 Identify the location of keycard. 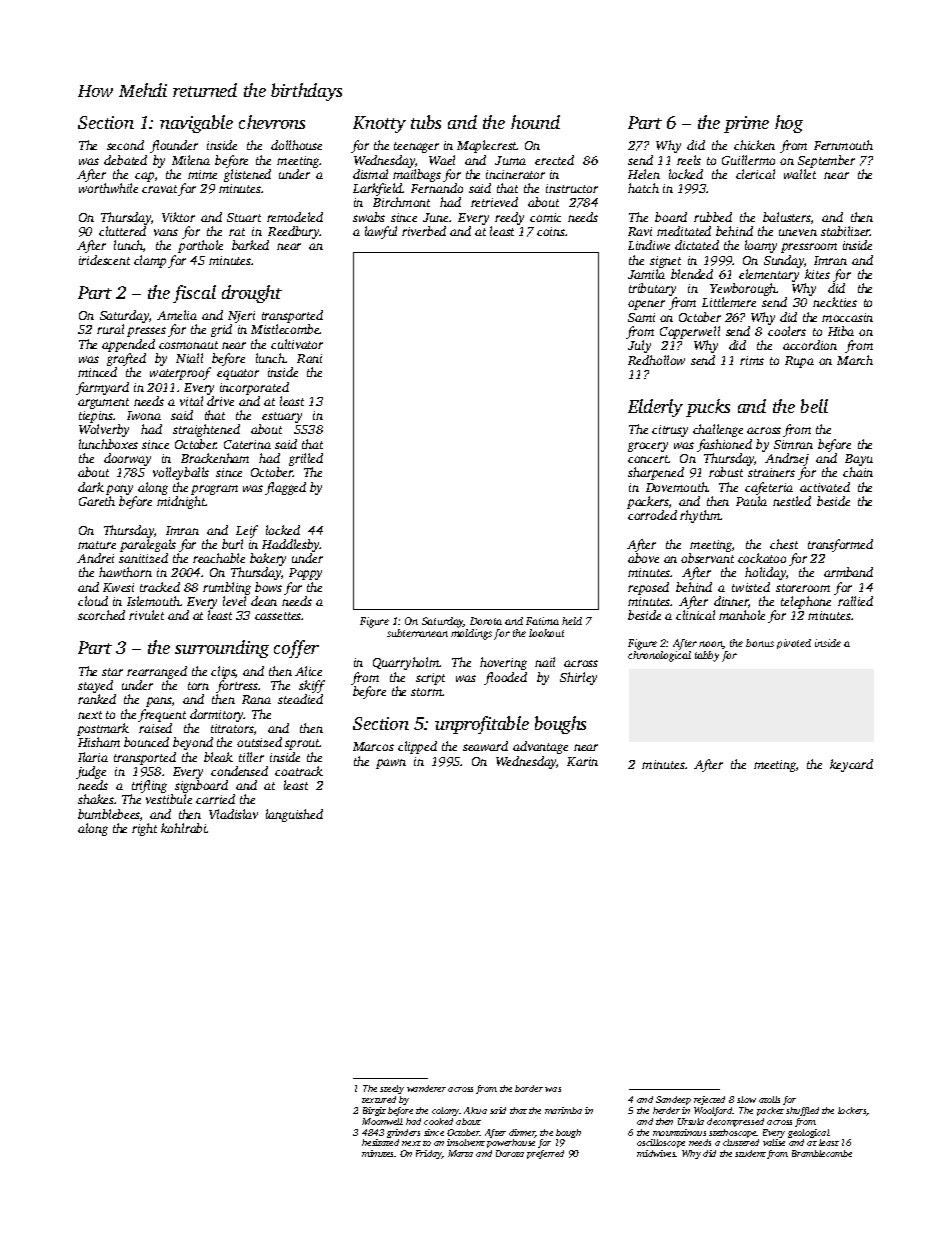
(851, 765).
